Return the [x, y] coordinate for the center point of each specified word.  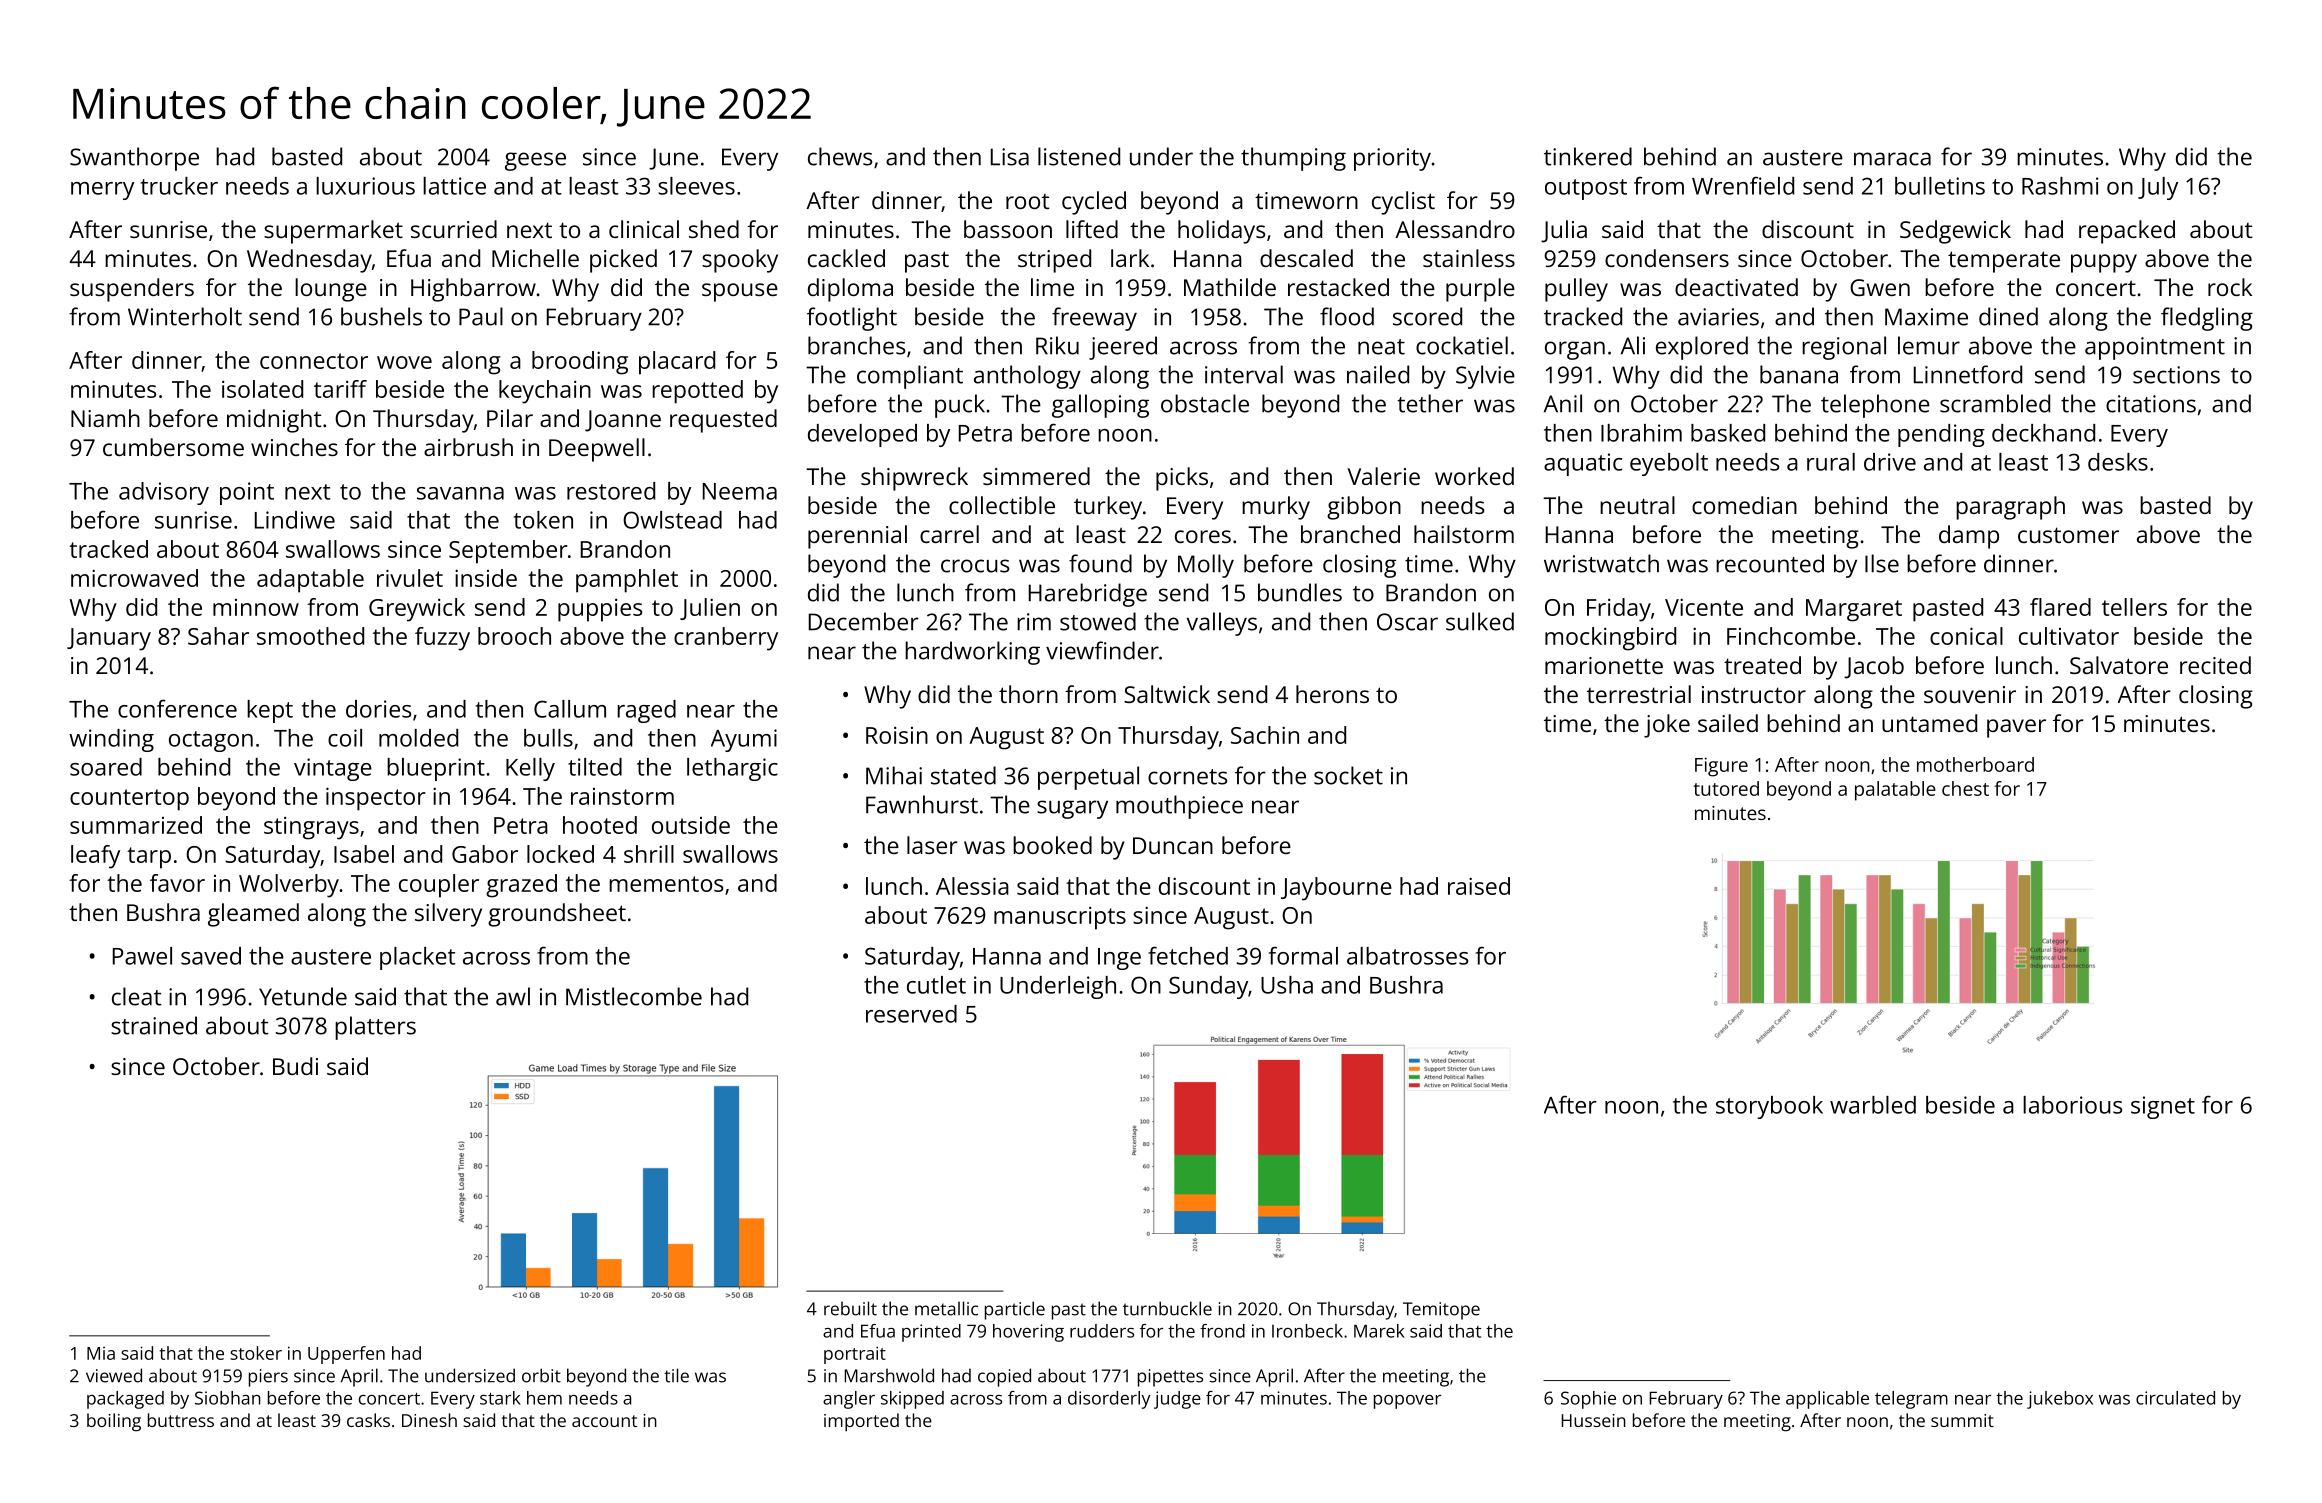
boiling [114, 1422]
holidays [1221, 232]
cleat [137, 996]
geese [535, 161]
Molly [1206, 566]
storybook [1769, 1107]
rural [1831, 462]
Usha [1287, 985]
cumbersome [173, 447]
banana [1799, 374]
